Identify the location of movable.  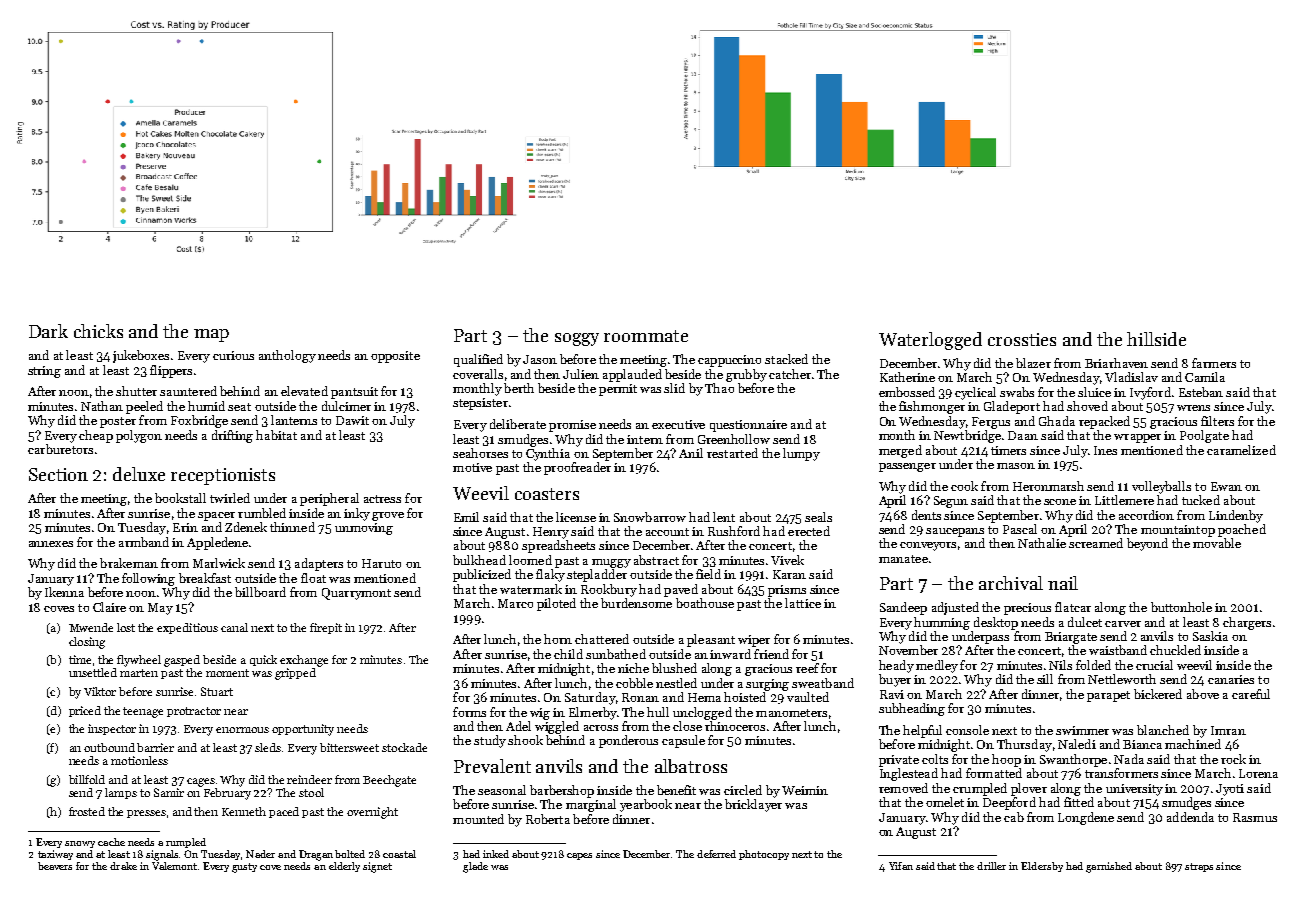
(1217, 543).
